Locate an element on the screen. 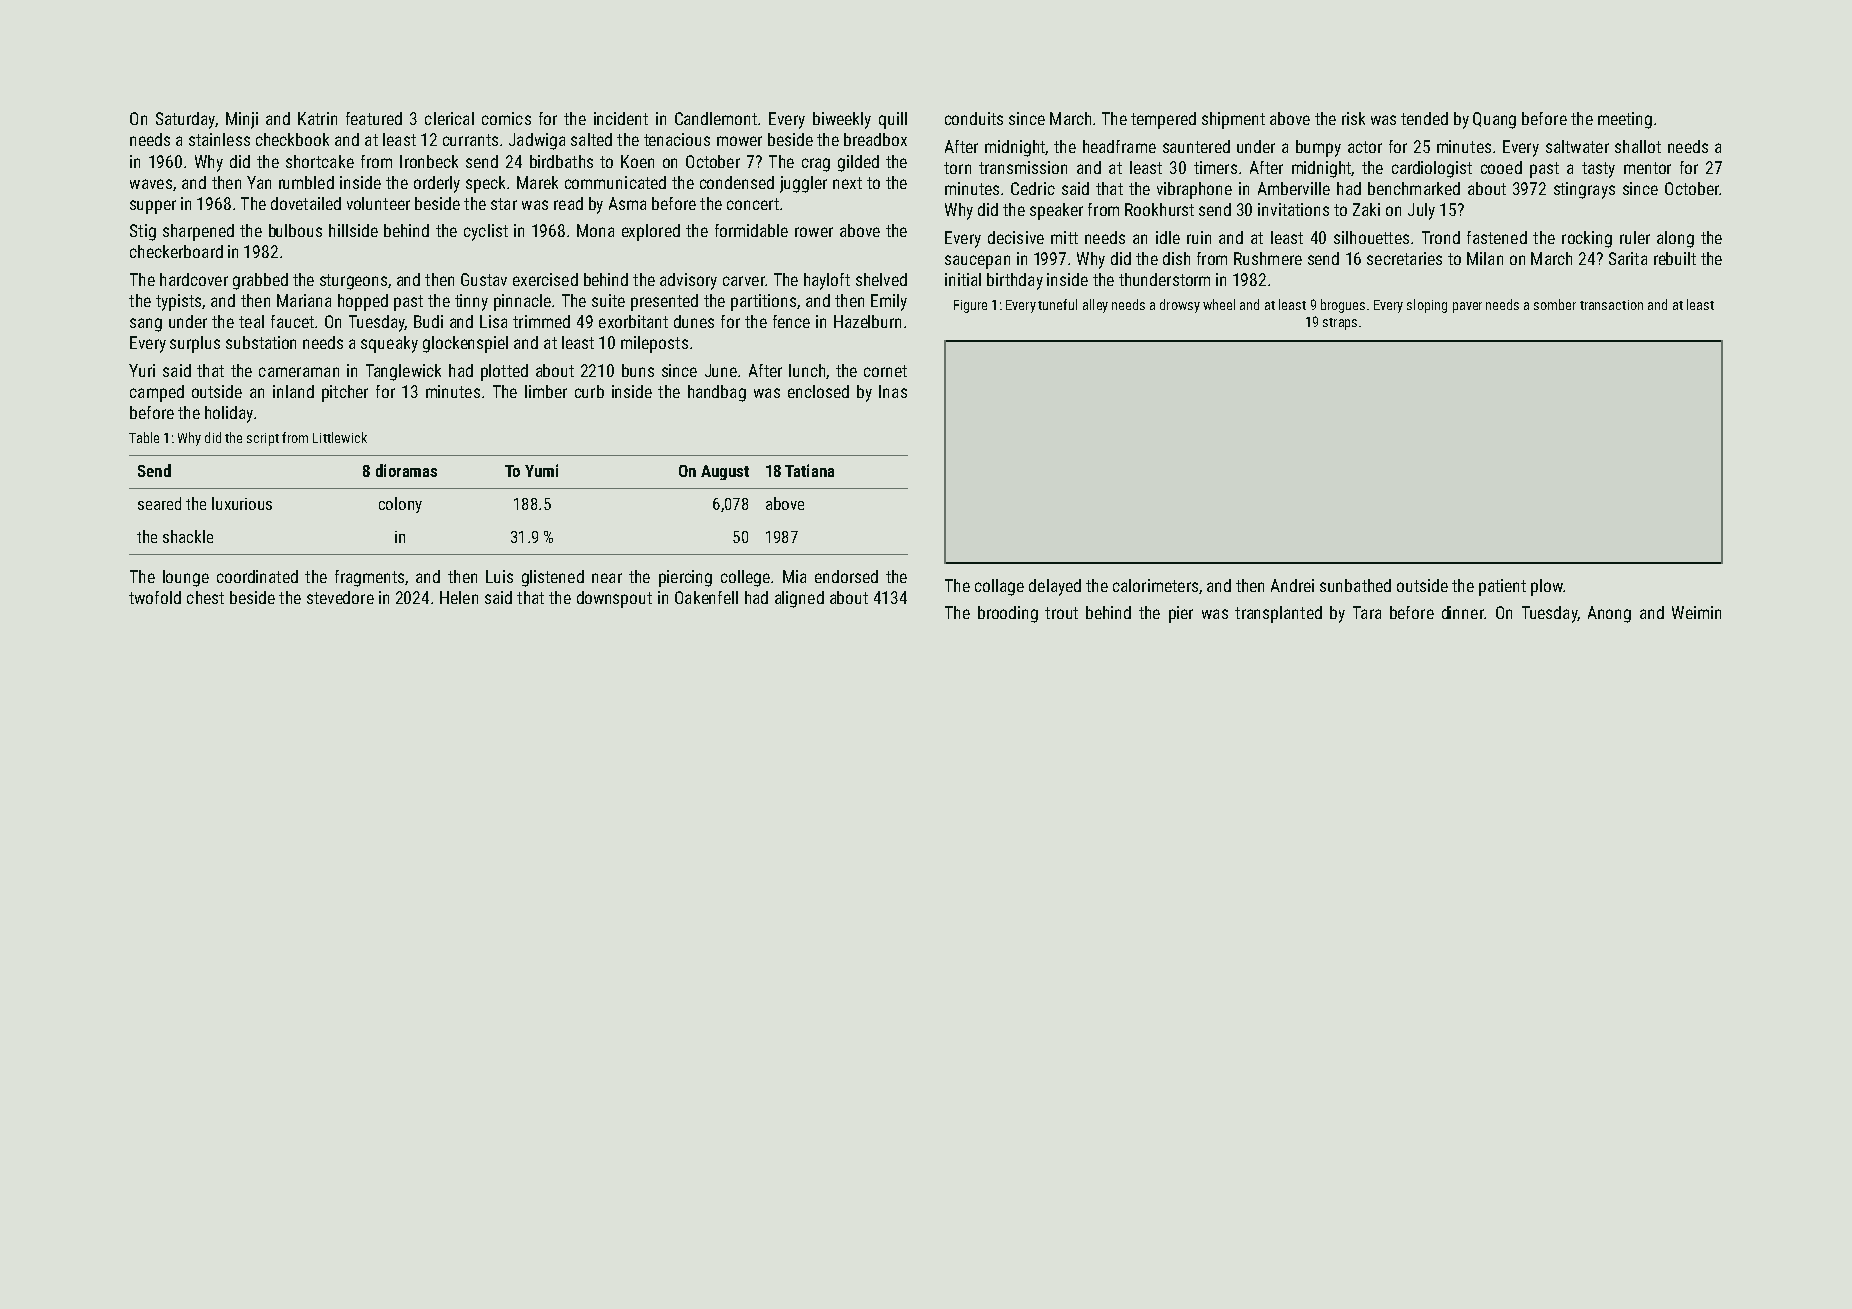 The height and width of the screenshot is (1309, 1852). meeting is located at coordinates (1625, 120).
